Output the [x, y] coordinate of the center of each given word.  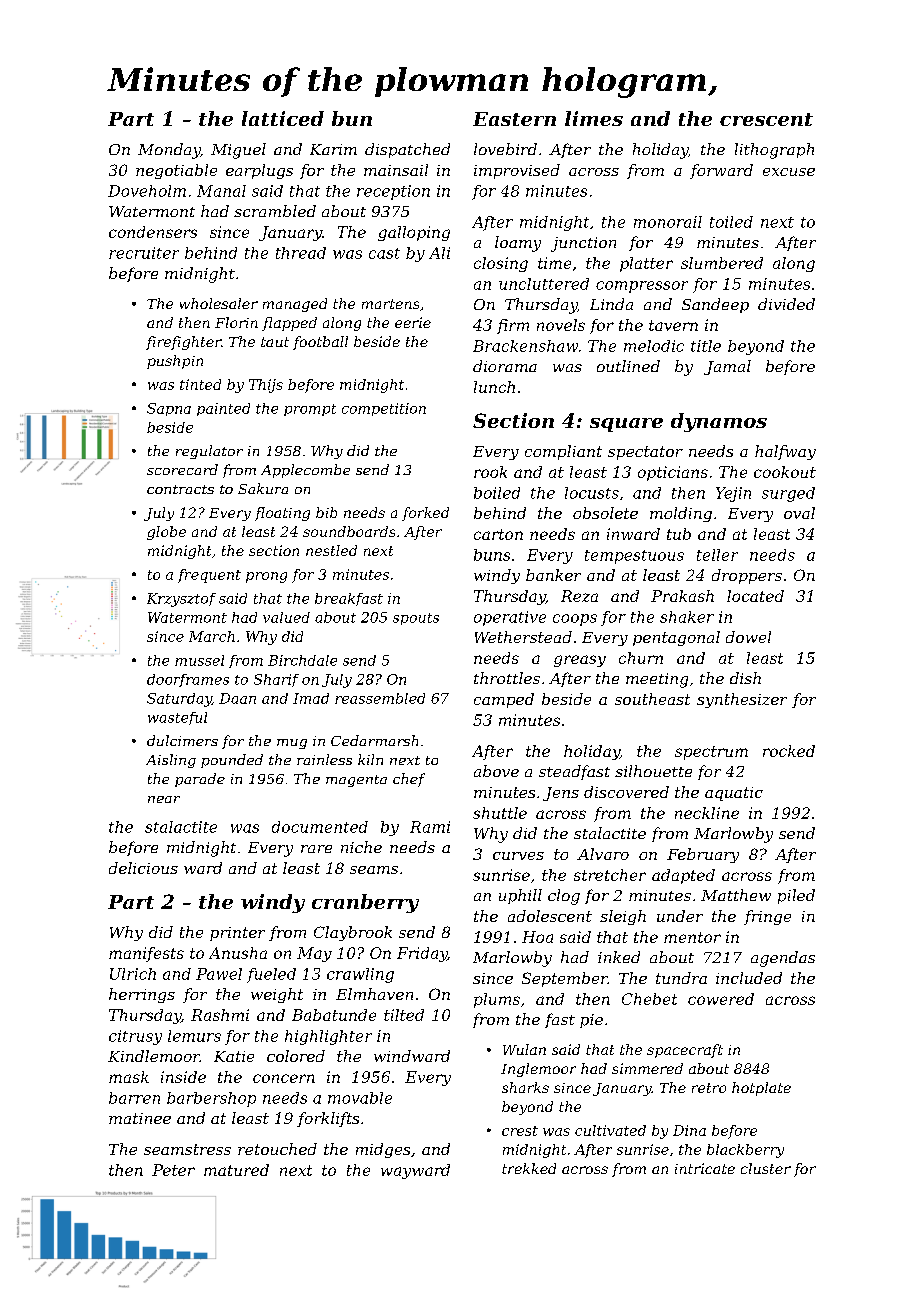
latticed [283, 118]
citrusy [135, 1037]
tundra [681, 978]
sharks [525, 1087]
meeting [657, 680]
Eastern [514, 119]
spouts [416, 619]
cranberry [365, 903]
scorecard [182, 469]
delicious [143, 868]
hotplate [761, 1089]
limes [594, 118]
